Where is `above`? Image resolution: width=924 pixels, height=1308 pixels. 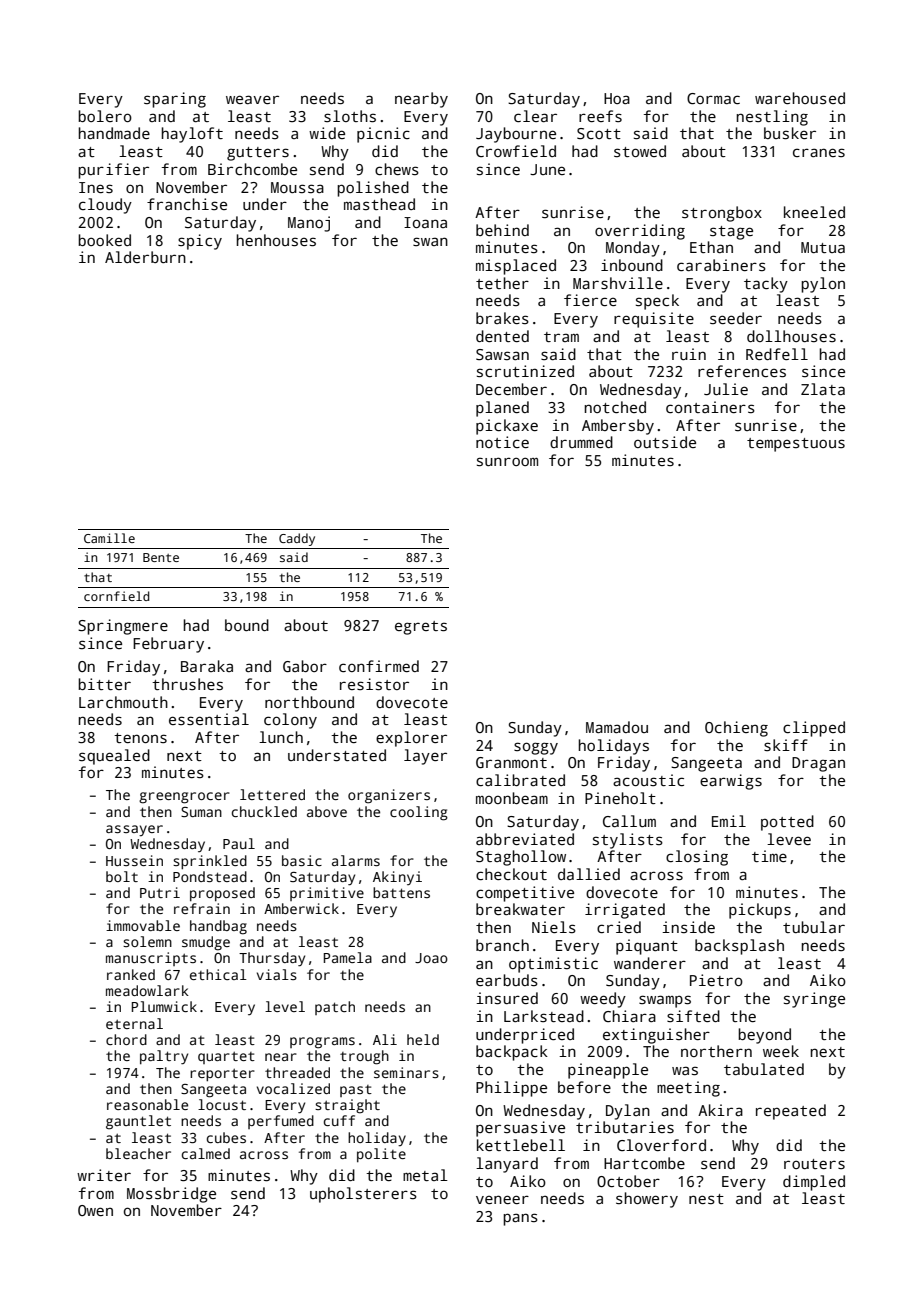 above is located at coordinates (327, 811).
